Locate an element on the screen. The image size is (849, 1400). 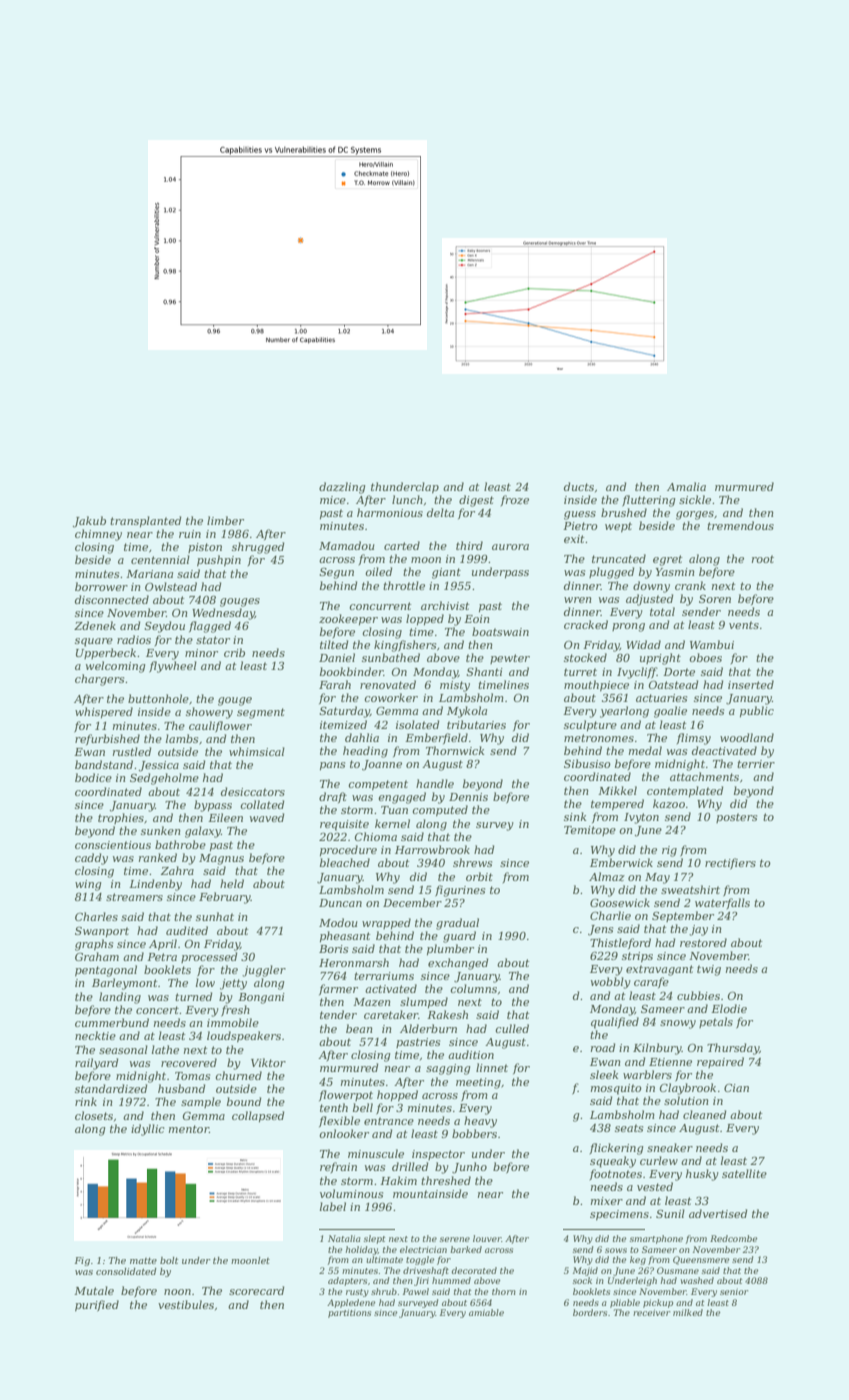
rectifiers is located at coordinates (730, 863).
